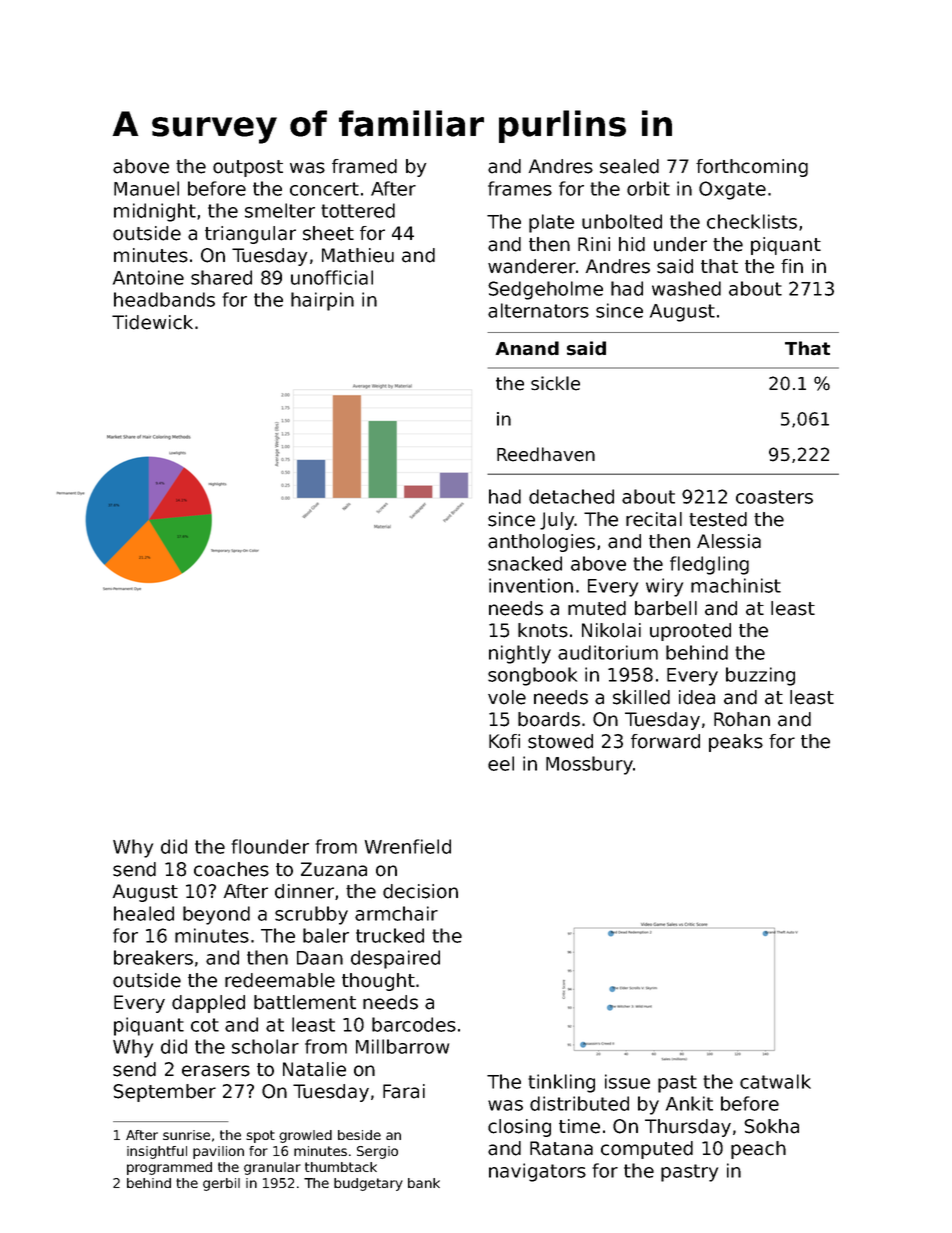 This screenshot has width=952, height=1233. I want to click on sheet, so click(328, 233).
